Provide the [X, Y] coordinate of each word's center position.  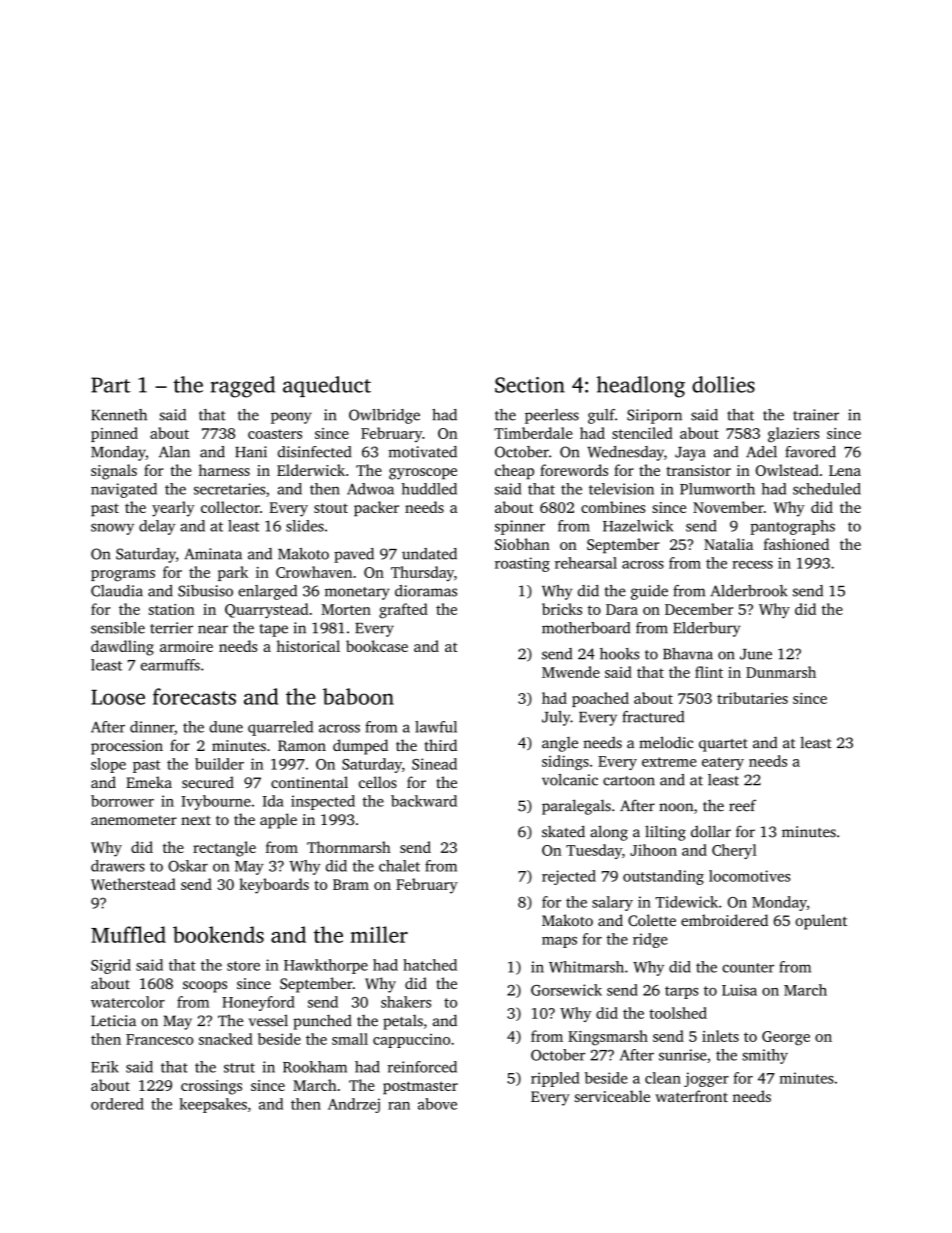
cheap [514, 472]
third [441, 745]
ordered [117, 1104]
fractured [653, 717]
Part [111, 385]
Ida [273, 801]
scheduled [827, 489]
